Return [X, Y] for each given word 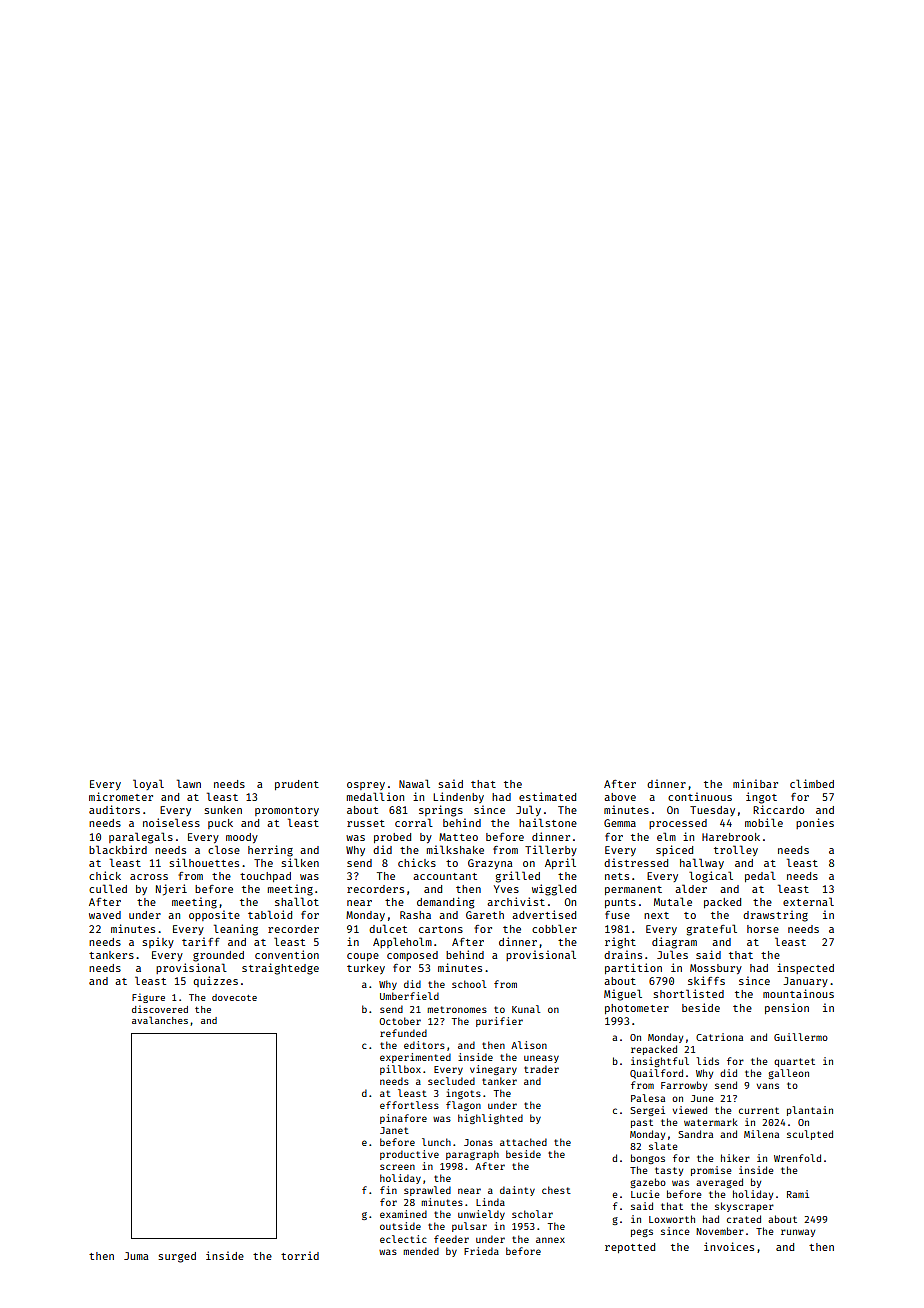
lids [707, 1061]
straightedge [280, 969]
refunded [403, 1033]
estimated [547, 796]
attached [523, 1142]
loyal [148, 784]
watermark [711, 1122]
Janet [394, 1130]
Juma [136, 1256]
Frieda [481, 1251]
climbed [812, 783]
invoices [729, 1246]
